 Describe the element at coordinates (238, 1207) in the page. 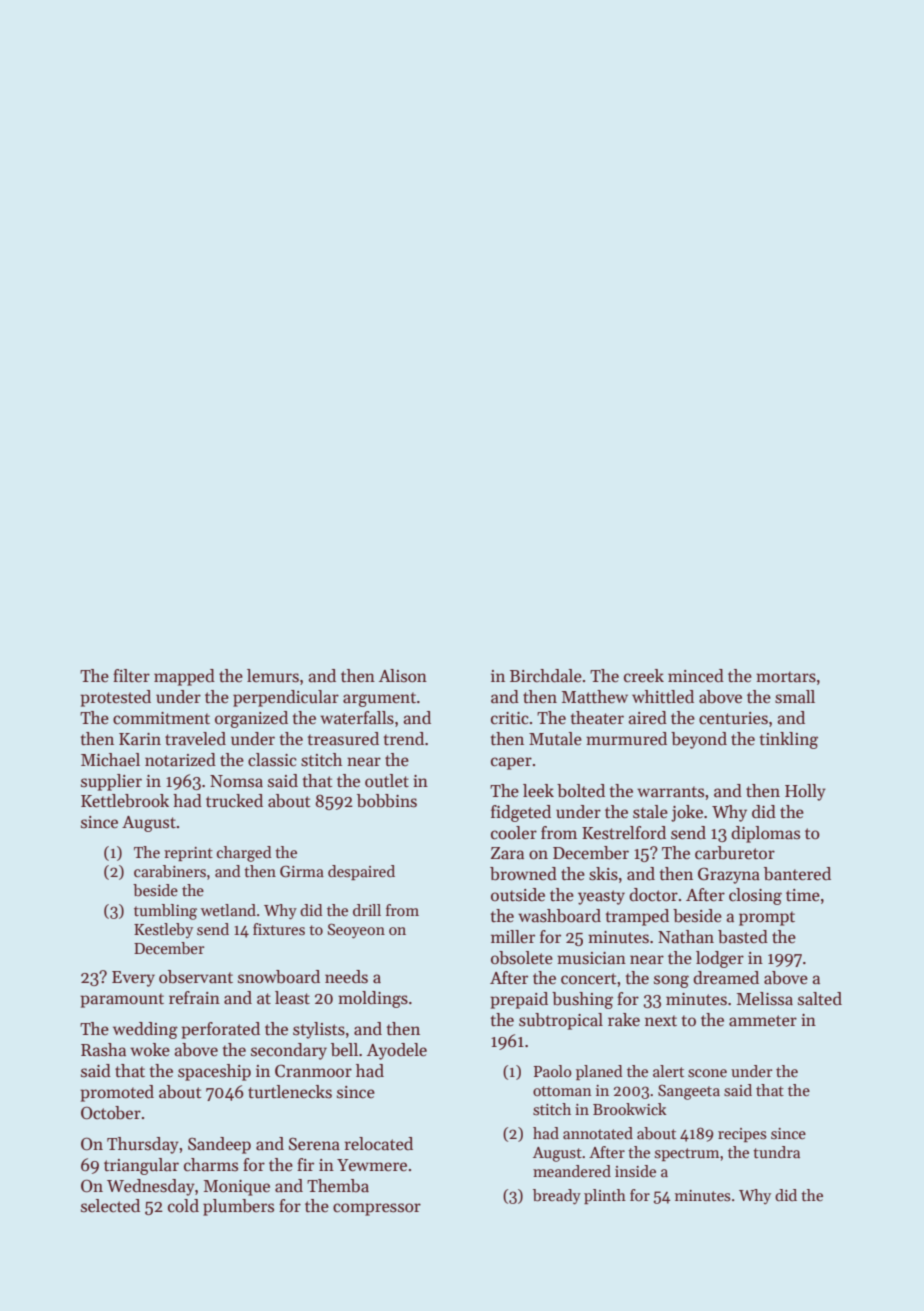

I see `plumbers` at that location.
